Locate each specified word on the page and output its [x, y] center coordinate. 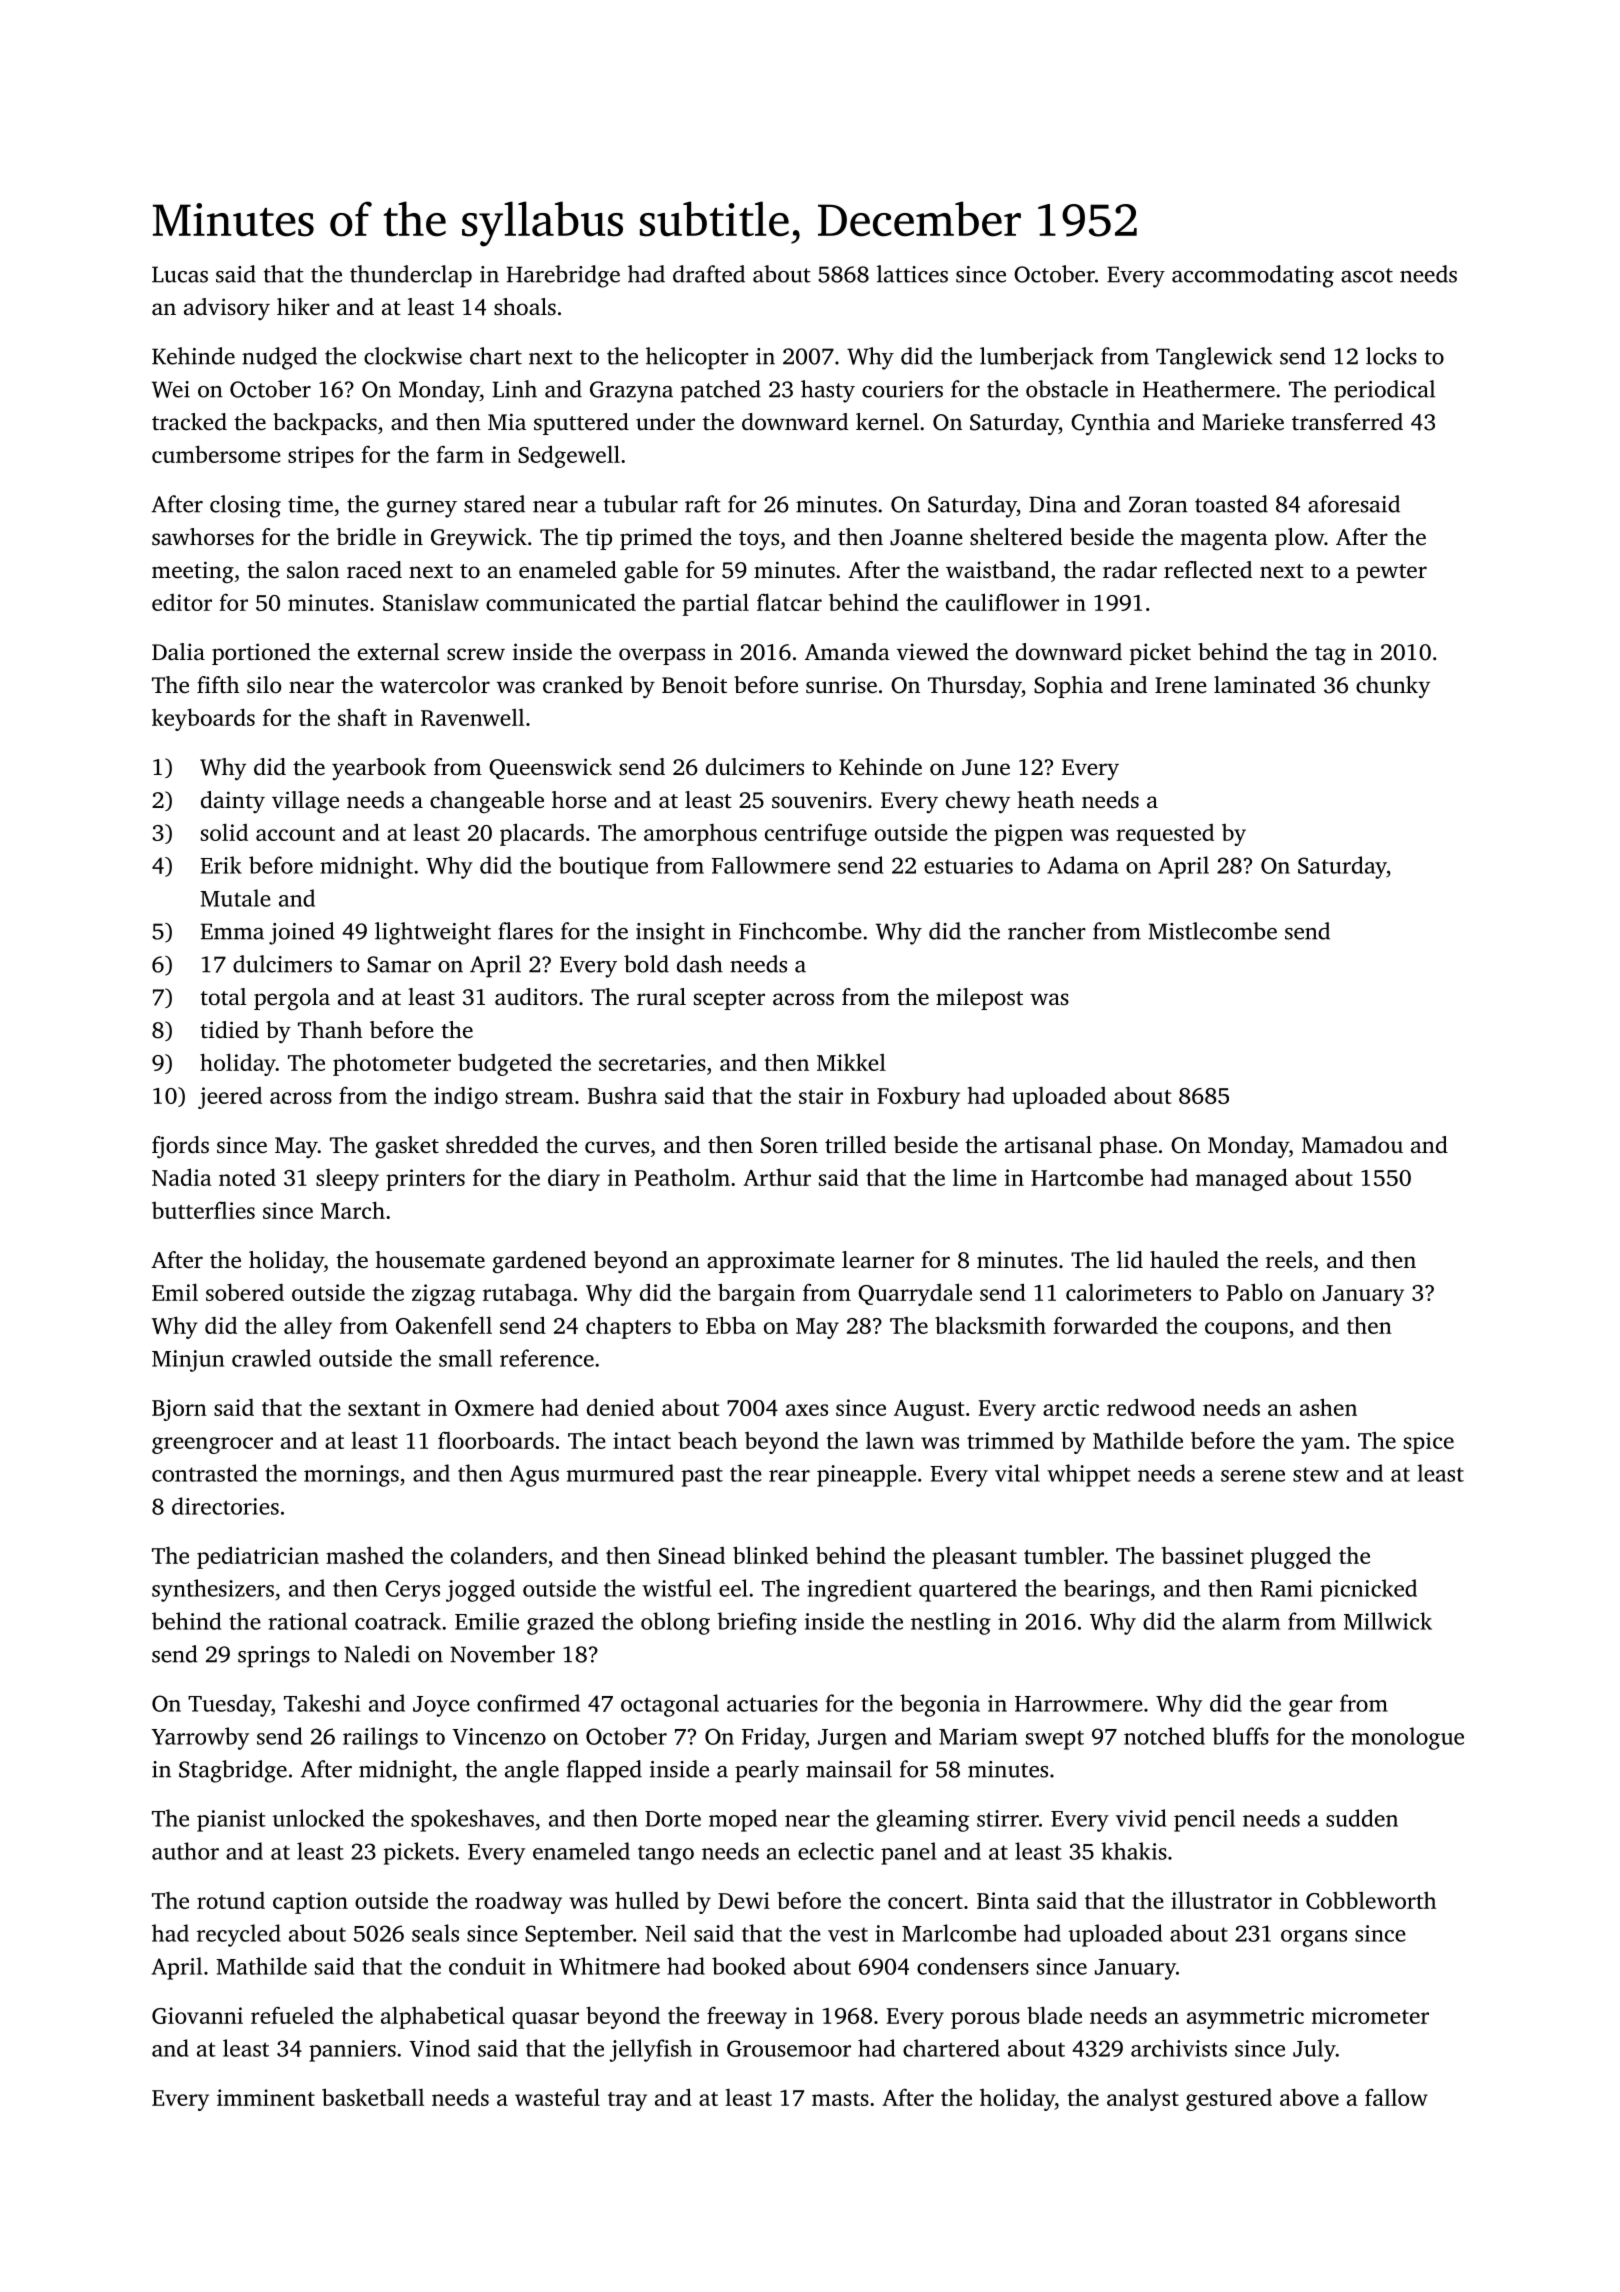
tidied [229, 1030]
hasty [828, 391]
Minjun [188, 1361]
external [398, 652]
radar [1130, 570]
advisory [227, 309]
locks [1391, 356]
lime [975, 1177]
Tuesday [229, 1705]
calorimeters [1128, 1292]
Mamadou [1352, 1144]
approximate [771, 1262]
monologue [1407, 1738]
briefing [757, 1623]
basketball [373, 2097]
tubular [641, 504]
